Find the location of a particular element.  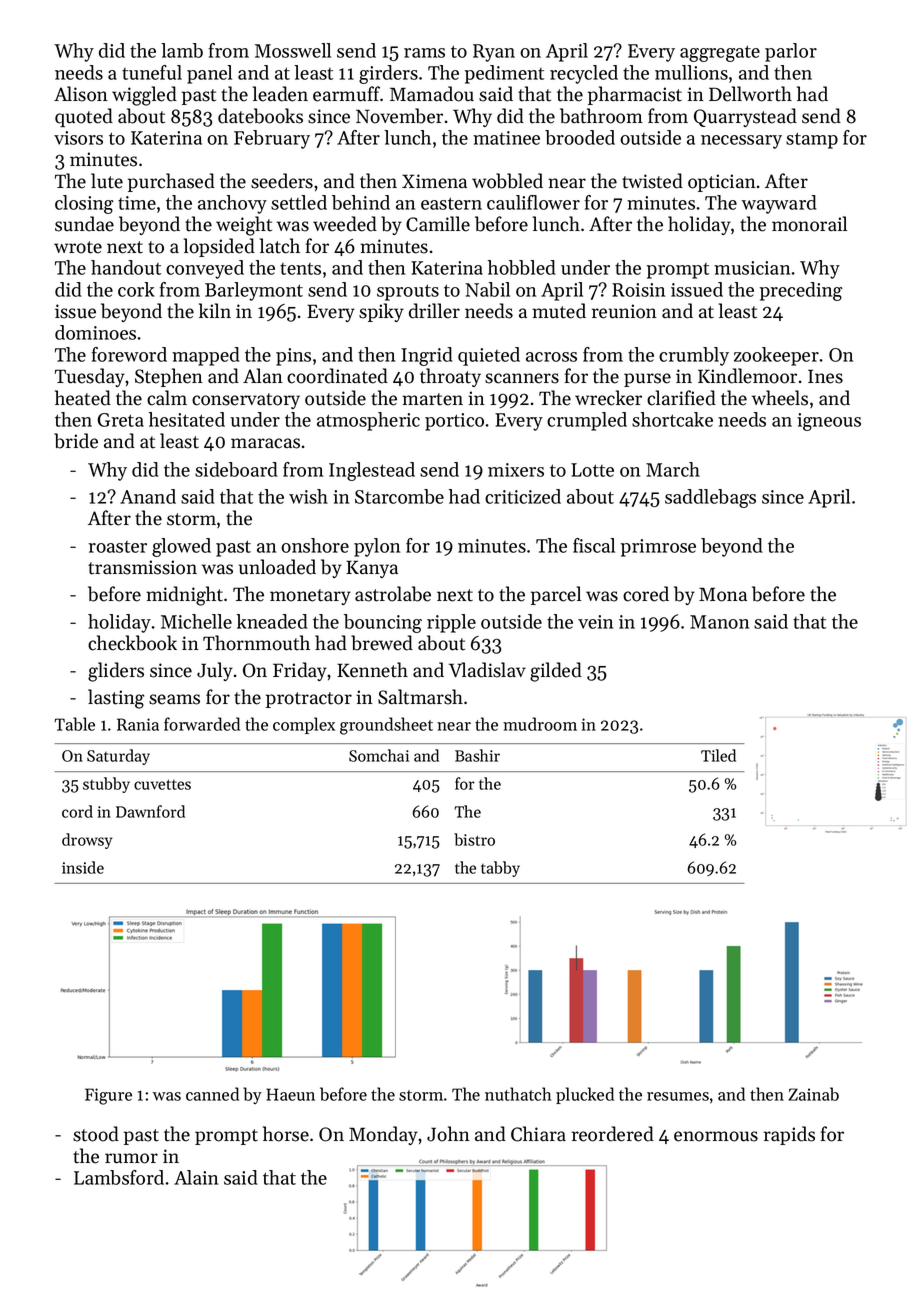

stamp is located at coordinates (812, 140).
